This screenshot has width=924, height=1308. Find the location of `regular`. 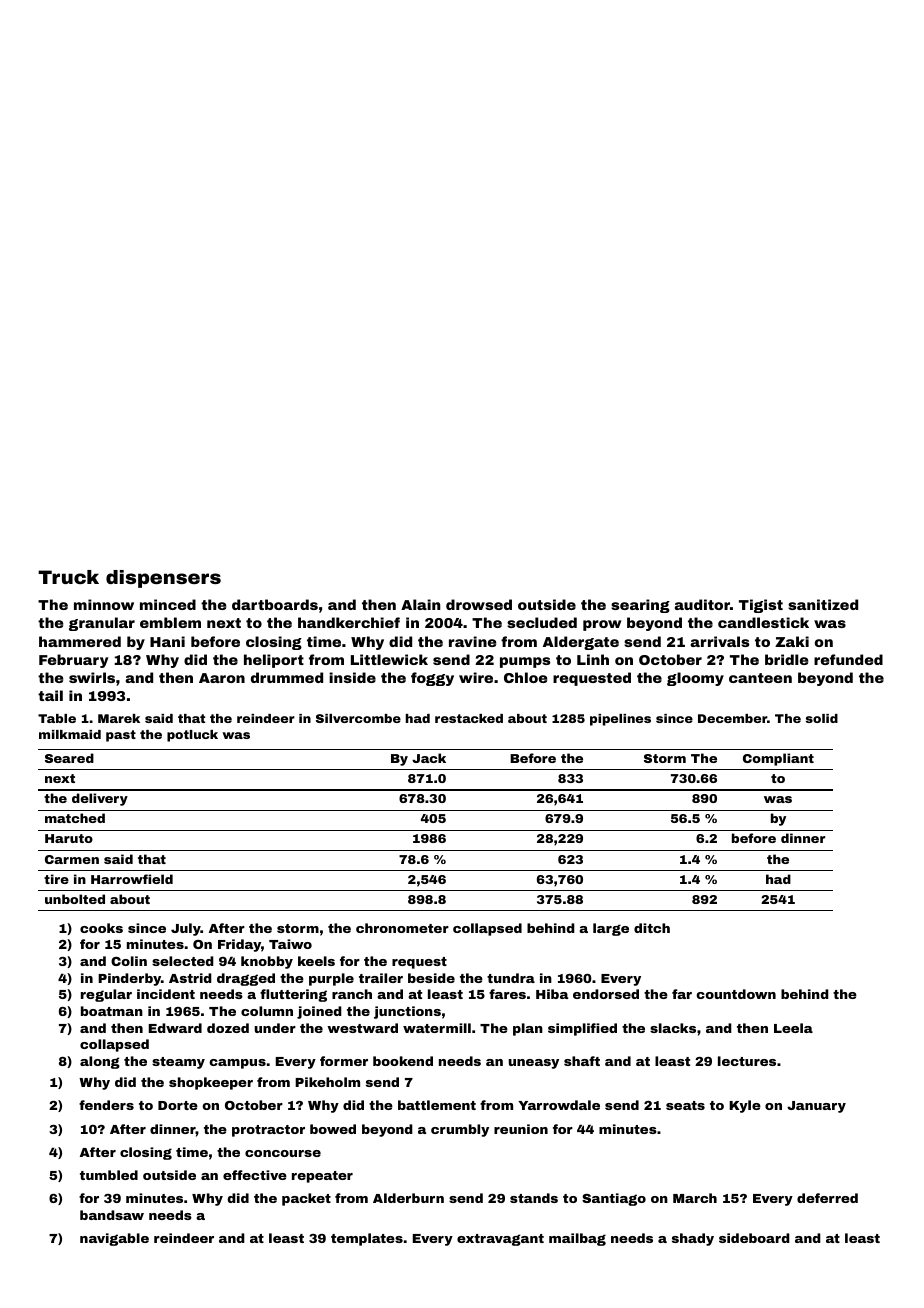

regular is located at coordinates (106, 995).
